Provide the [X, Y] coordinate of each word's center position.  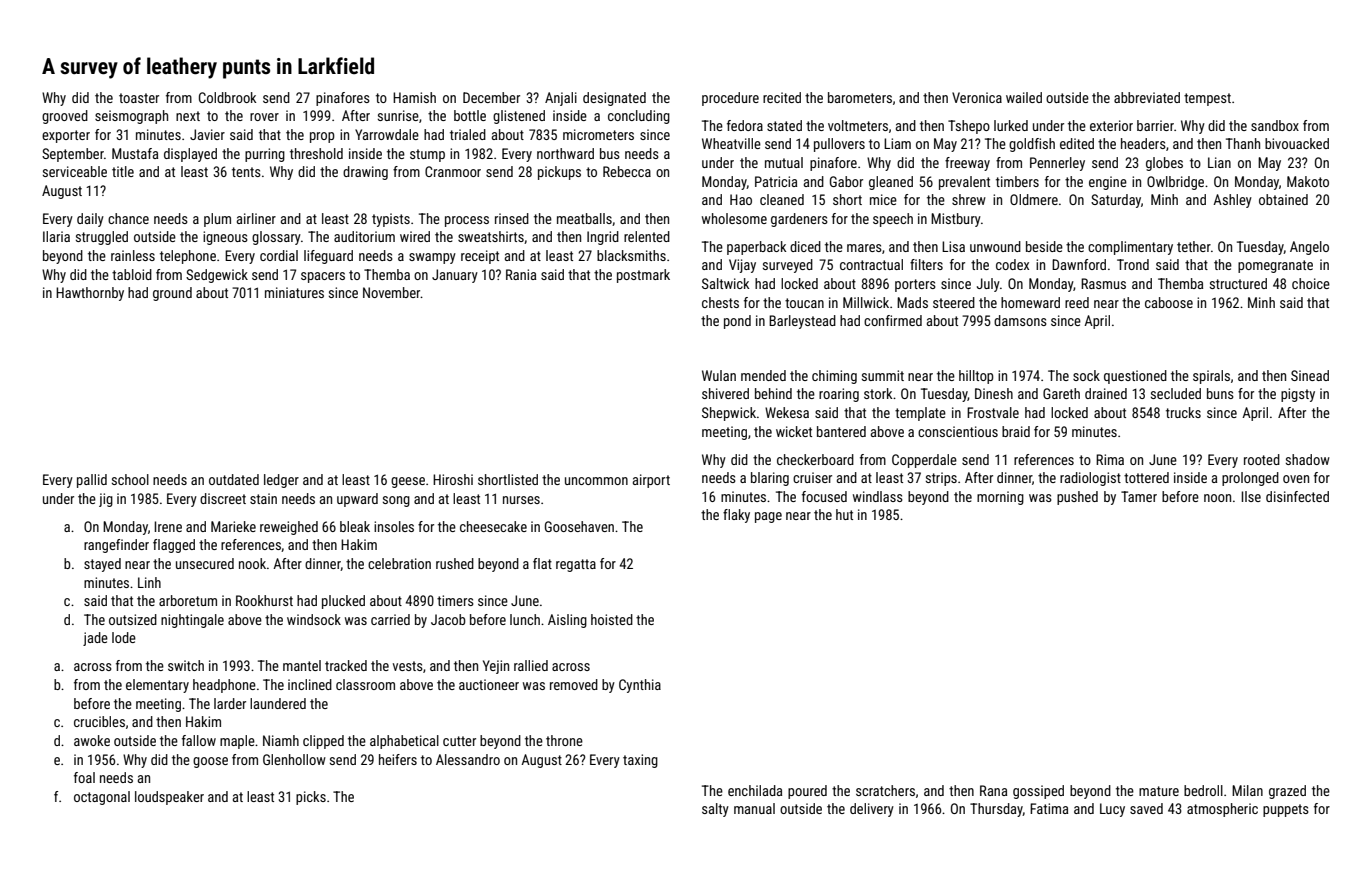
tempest [1207, 99]
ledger [281, 481]
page [768, 517]
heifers [398, 759]
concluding [639, 117]
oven [1296, 479]
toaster [139, 98]
